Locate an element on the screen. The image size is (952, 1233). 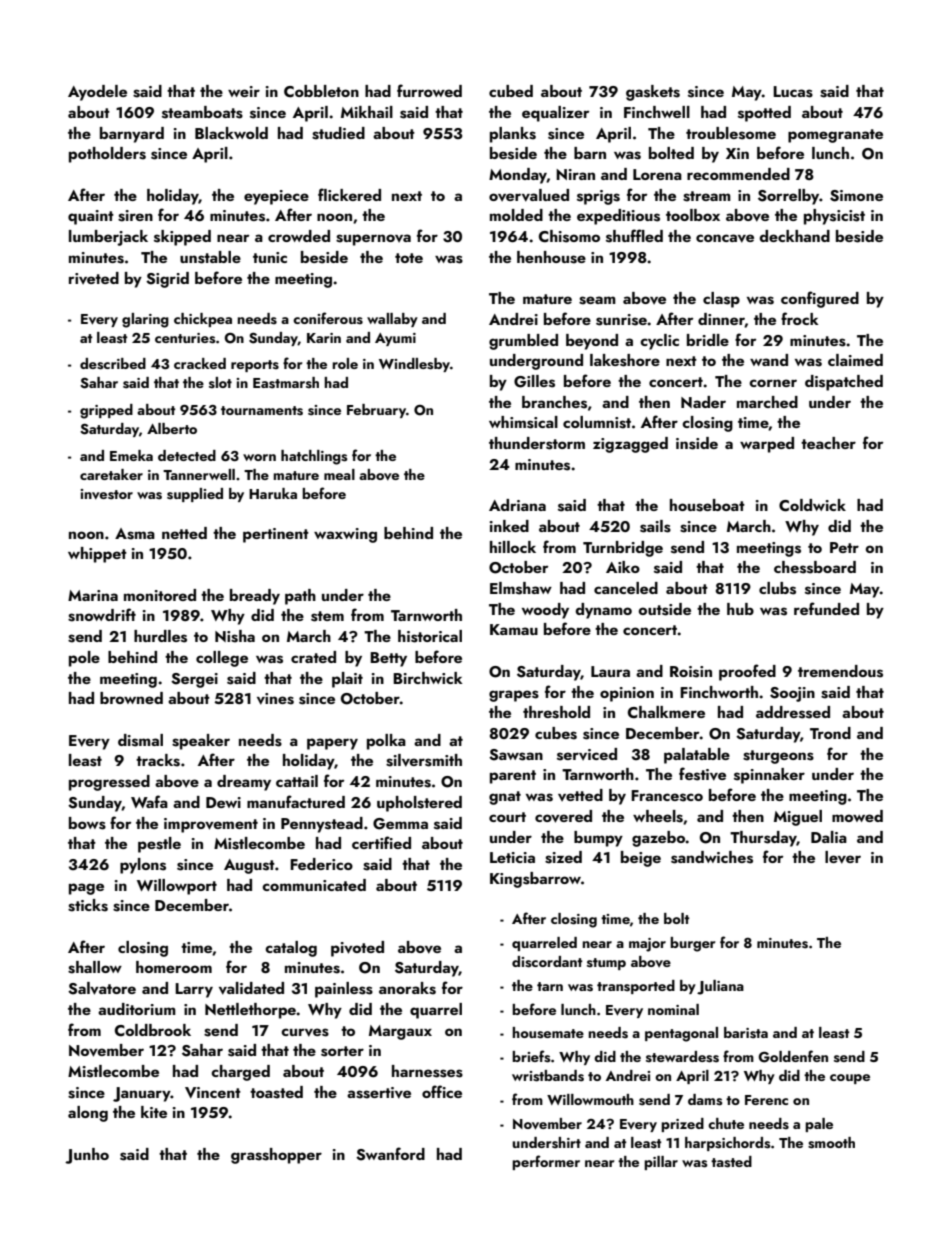
Soojin is located at coordinates (792, 694).
